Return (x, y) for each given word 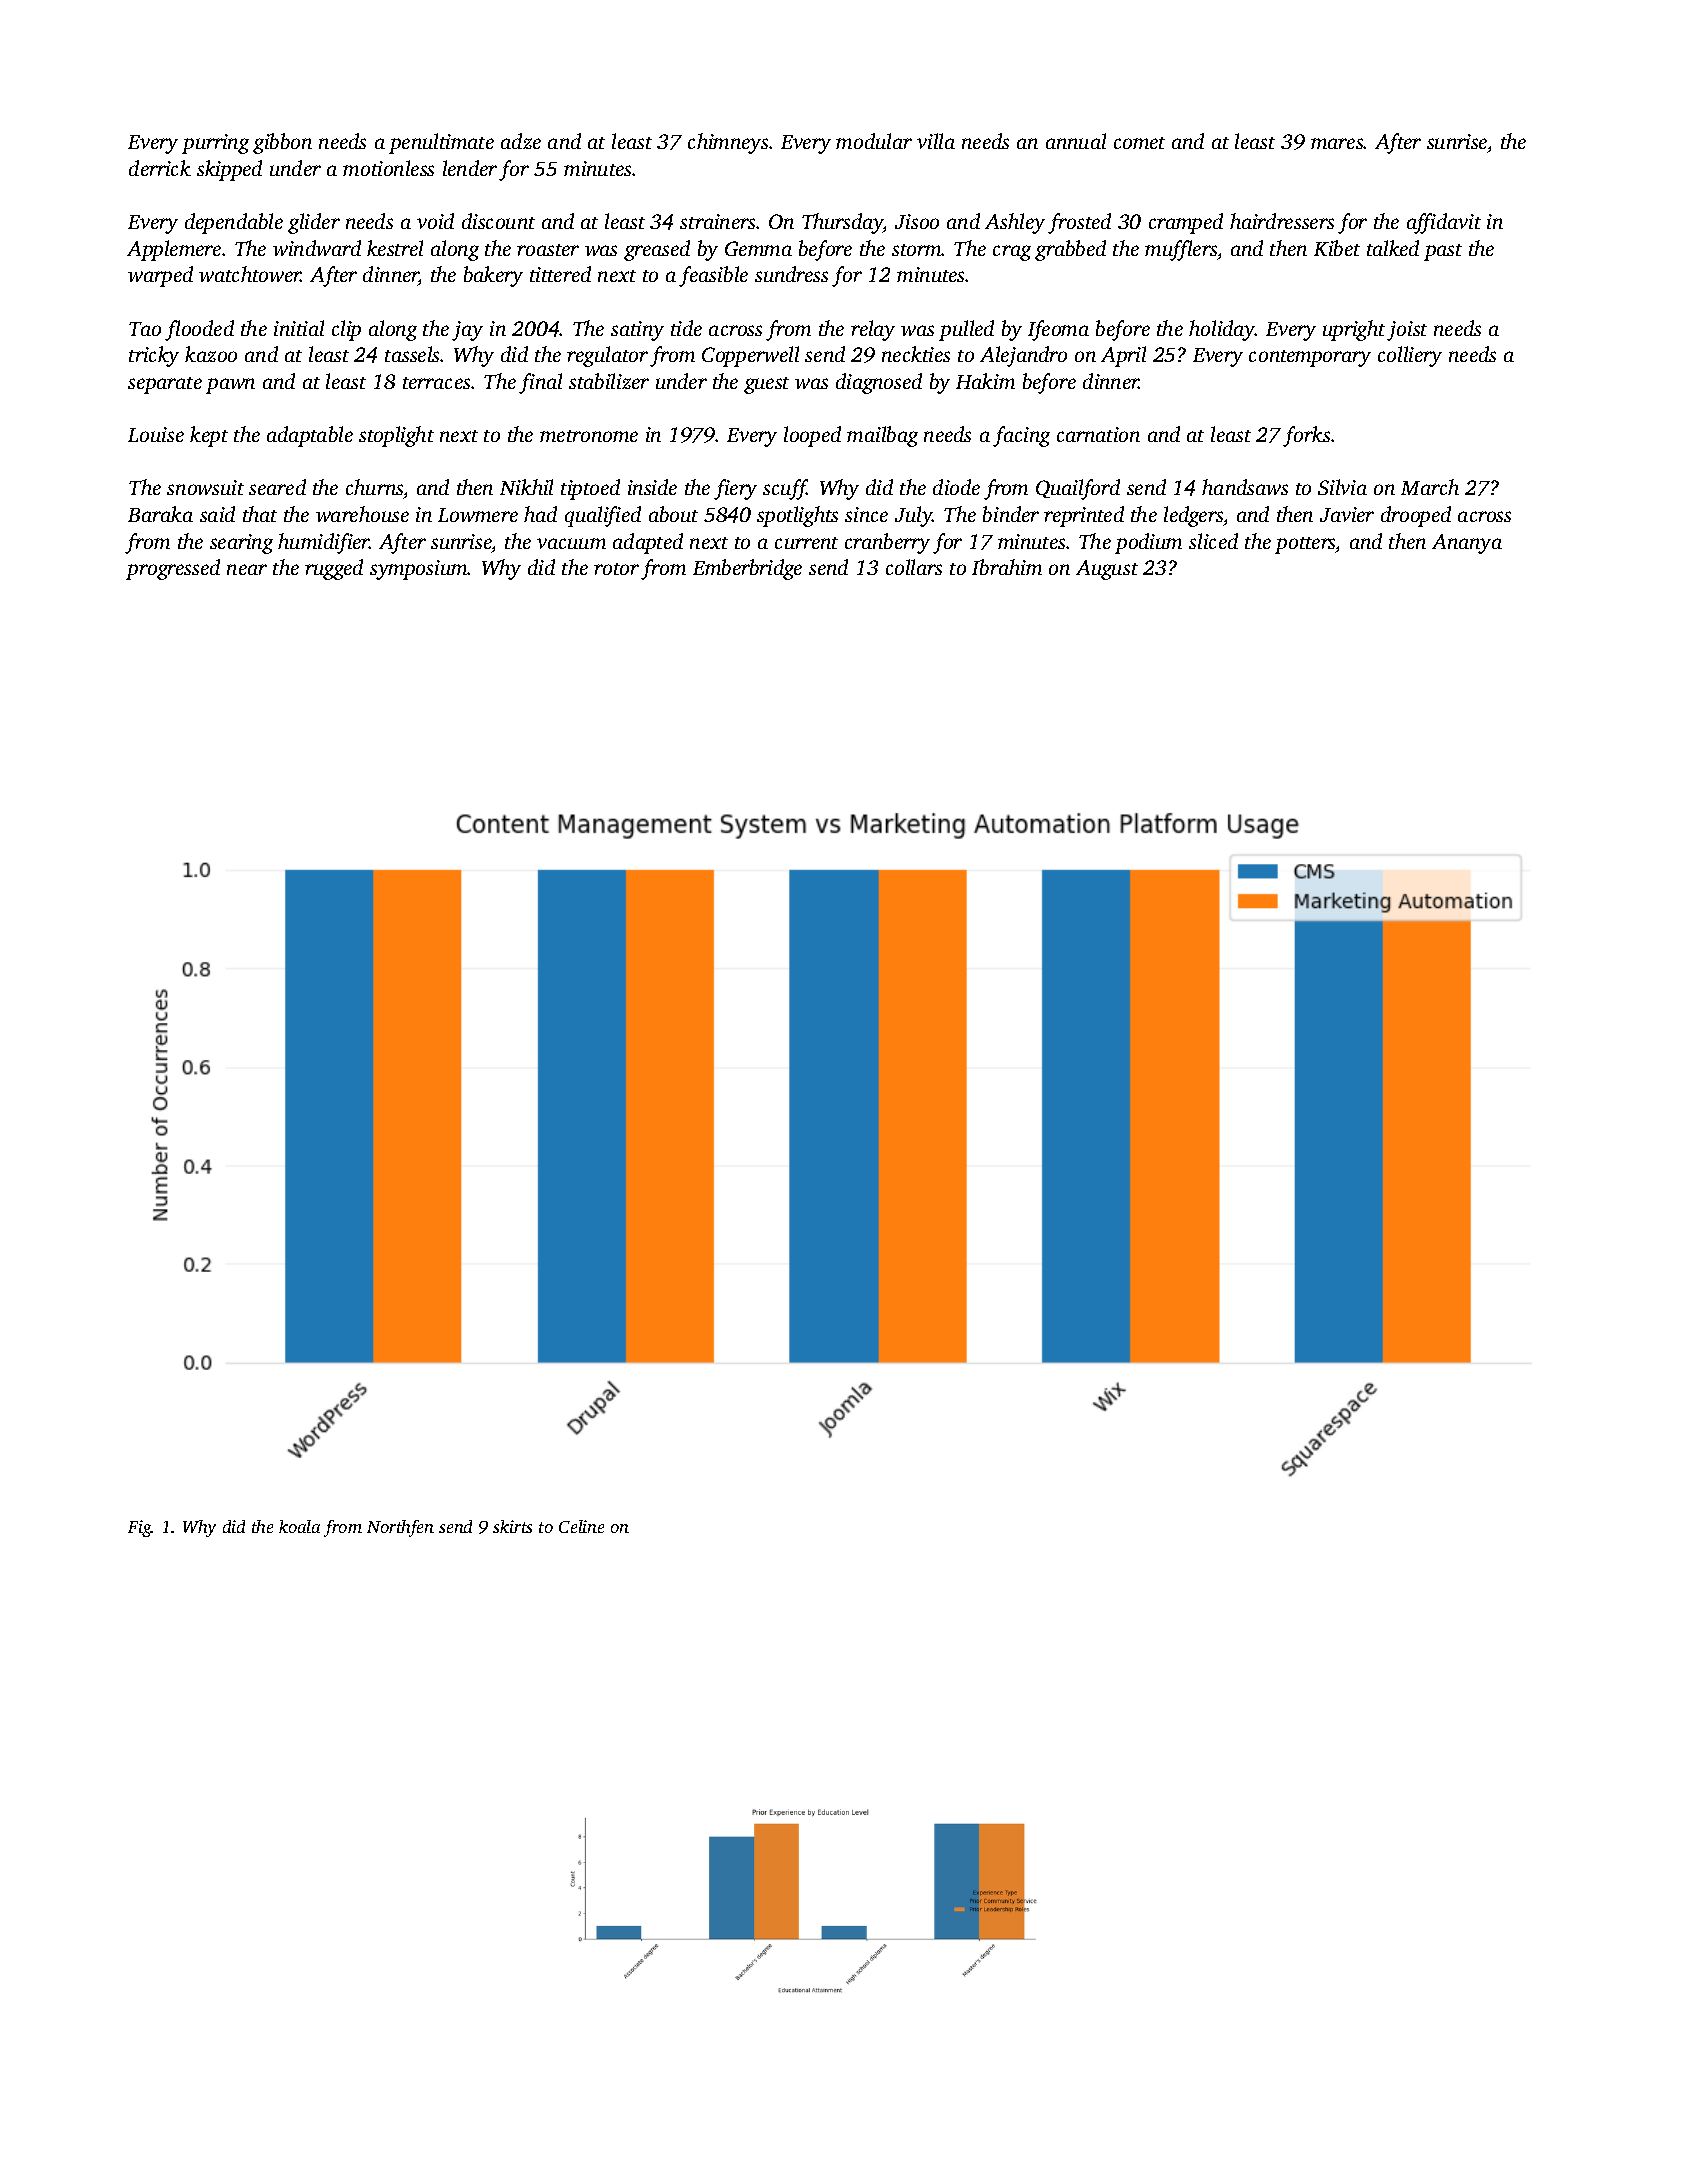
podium (1148, 543)
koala (299, 1526)
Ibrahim (1007, 567)
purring (215, 144)
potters (1305, 545)
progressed (173, 569)
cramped (1186, 223)
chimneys (728, 143)
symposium (419, 570)
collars (914, 567)
